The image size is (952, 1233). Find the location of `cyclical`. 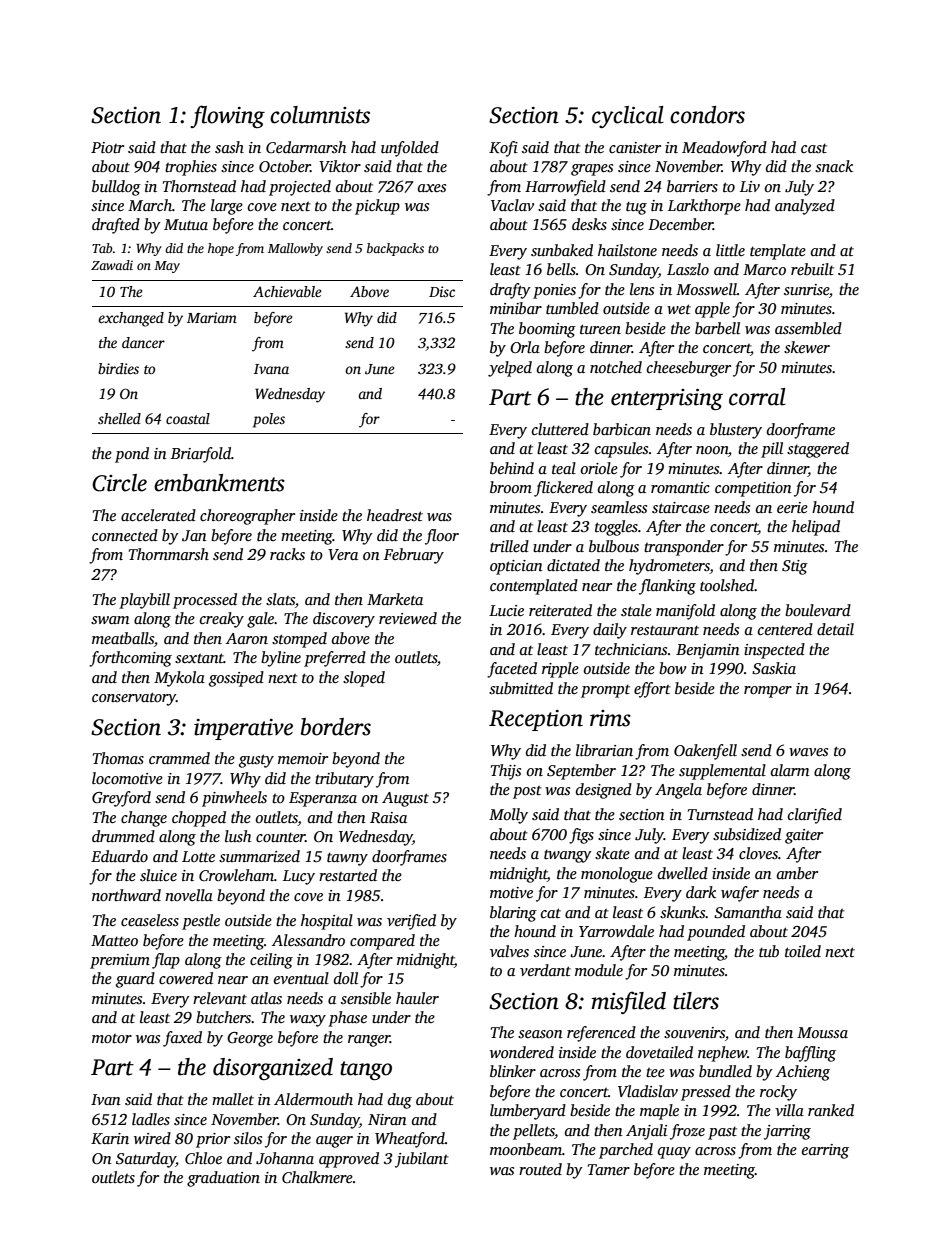

cyclical is located at coordinates (628, 117).
